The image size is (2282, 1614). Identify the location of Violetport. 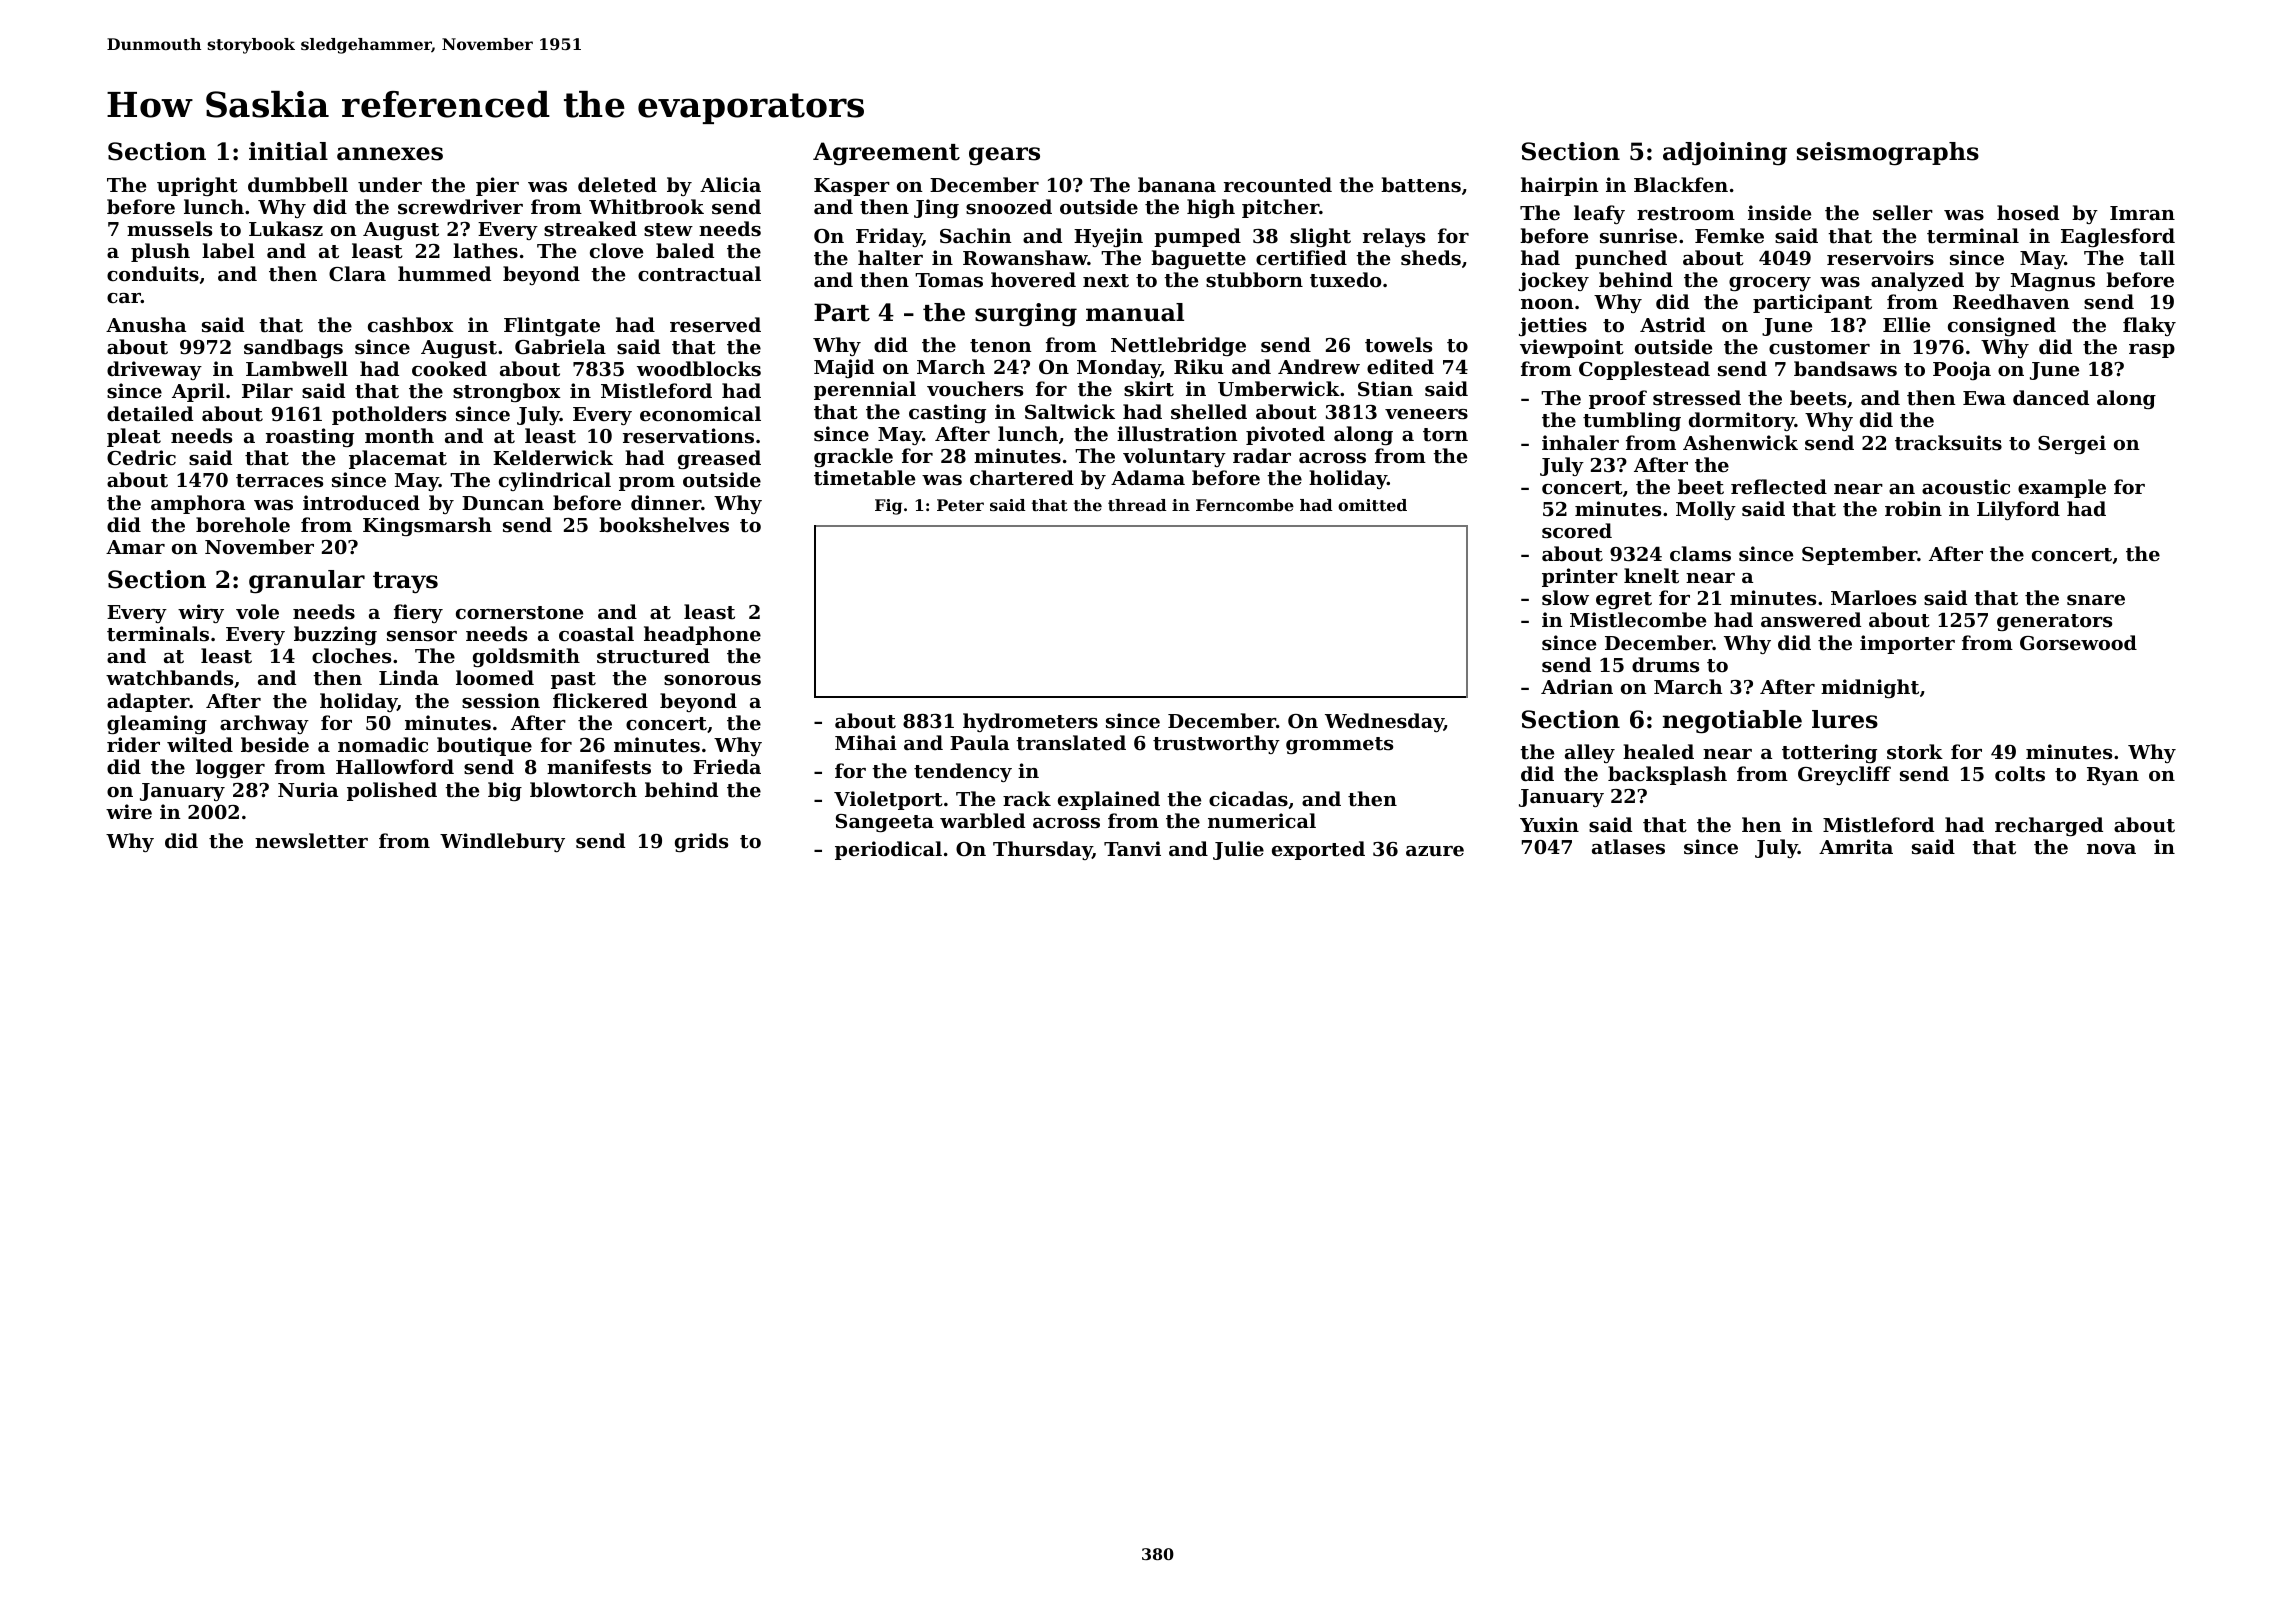
(888, 800).
